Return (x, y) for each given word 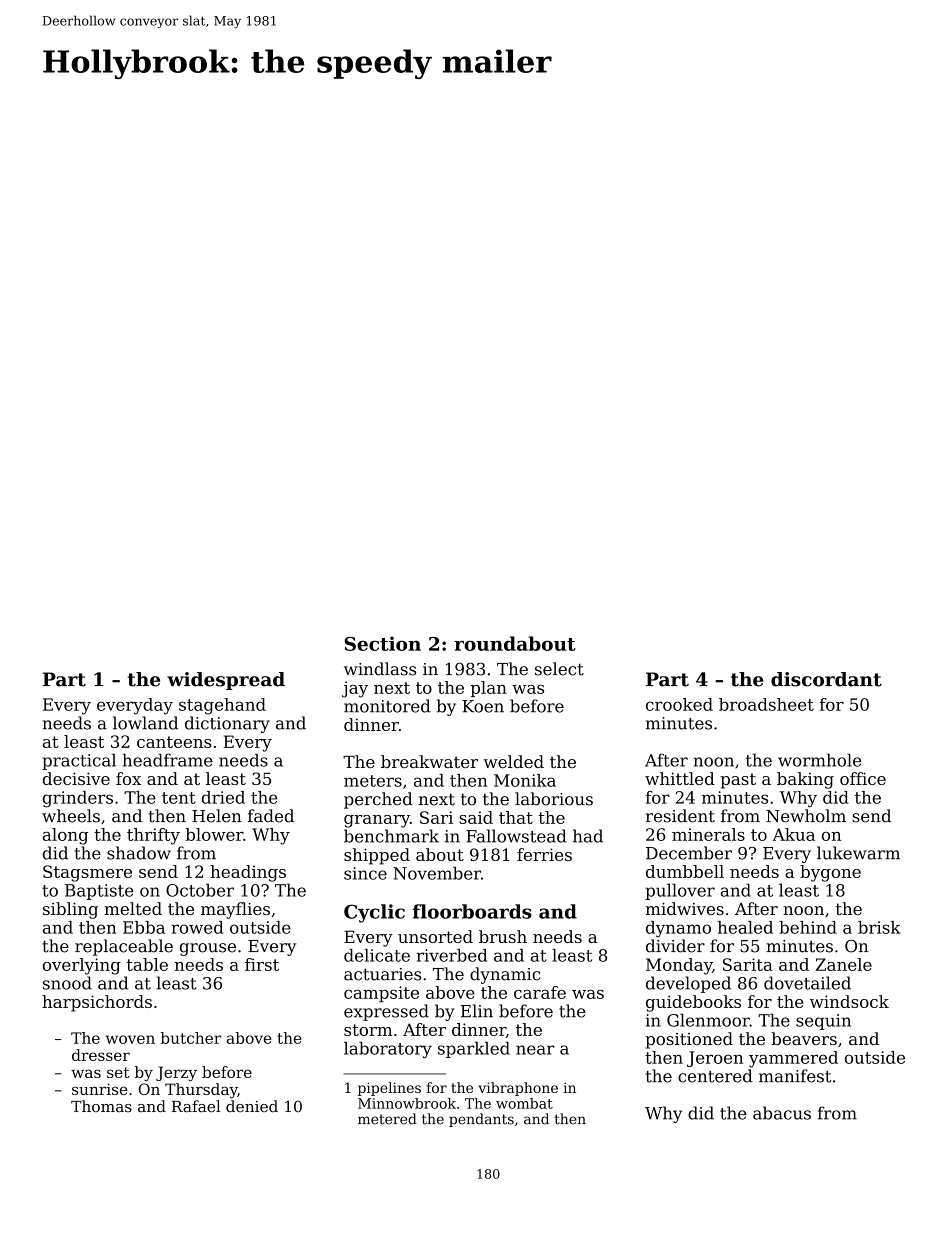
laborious (554, 799)
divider (675, 946)
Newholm (806, 816)
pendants (481, 1120)
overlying (82, 966)
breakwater (429, 761)
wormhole (820, 760)
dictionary (227, 724)
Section (382, 643)
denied (252, 1106)
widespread (226, 681)
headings (248, 873)
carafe (540, 992)
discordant (826, 679)
